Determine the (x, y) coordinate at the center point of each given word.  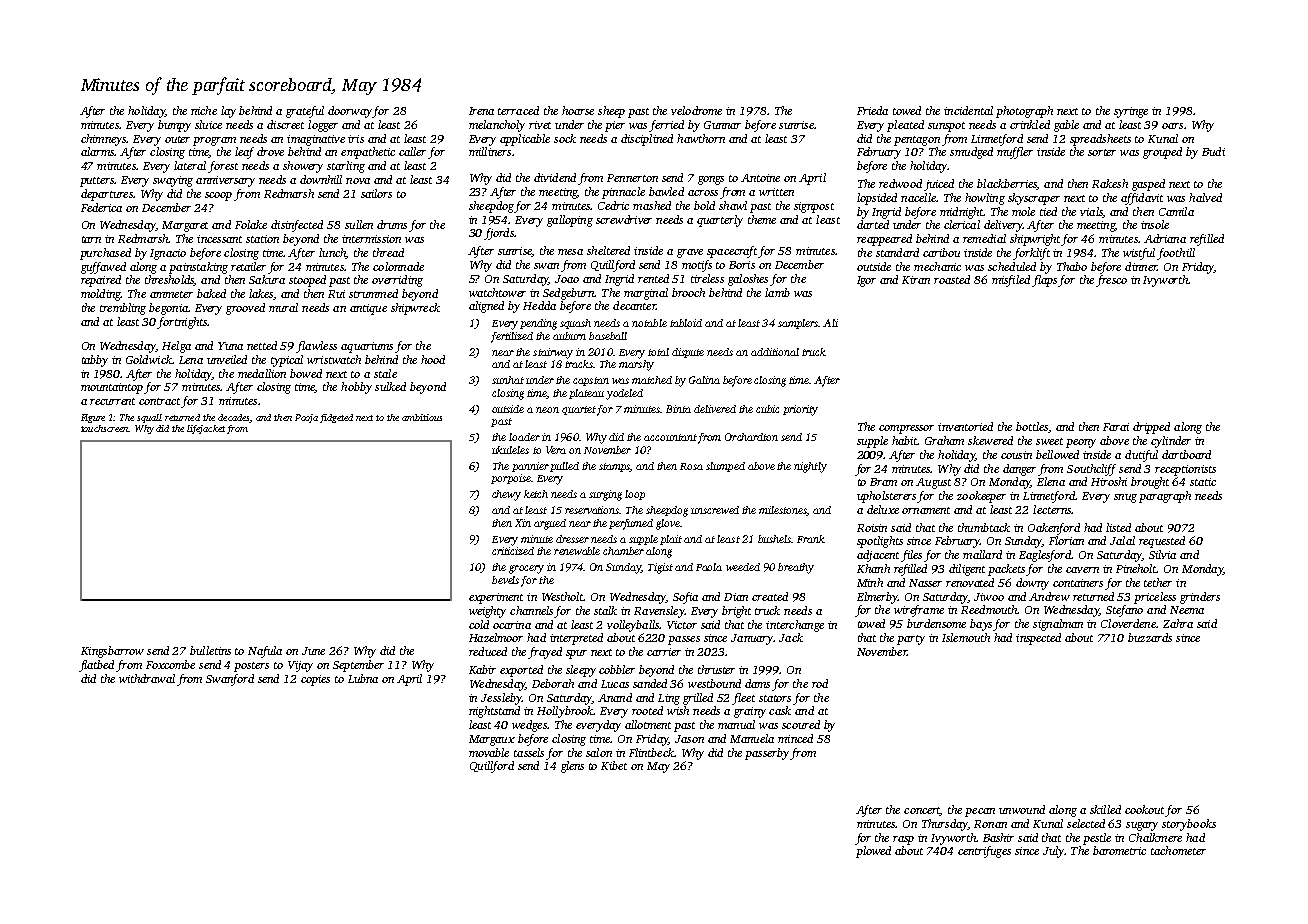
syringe (1131, 112)
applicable (525, 140)
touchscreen (105, 428)
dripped (1151, 428)
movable (489, 752)
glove (668, 524)
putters (97, 182)
